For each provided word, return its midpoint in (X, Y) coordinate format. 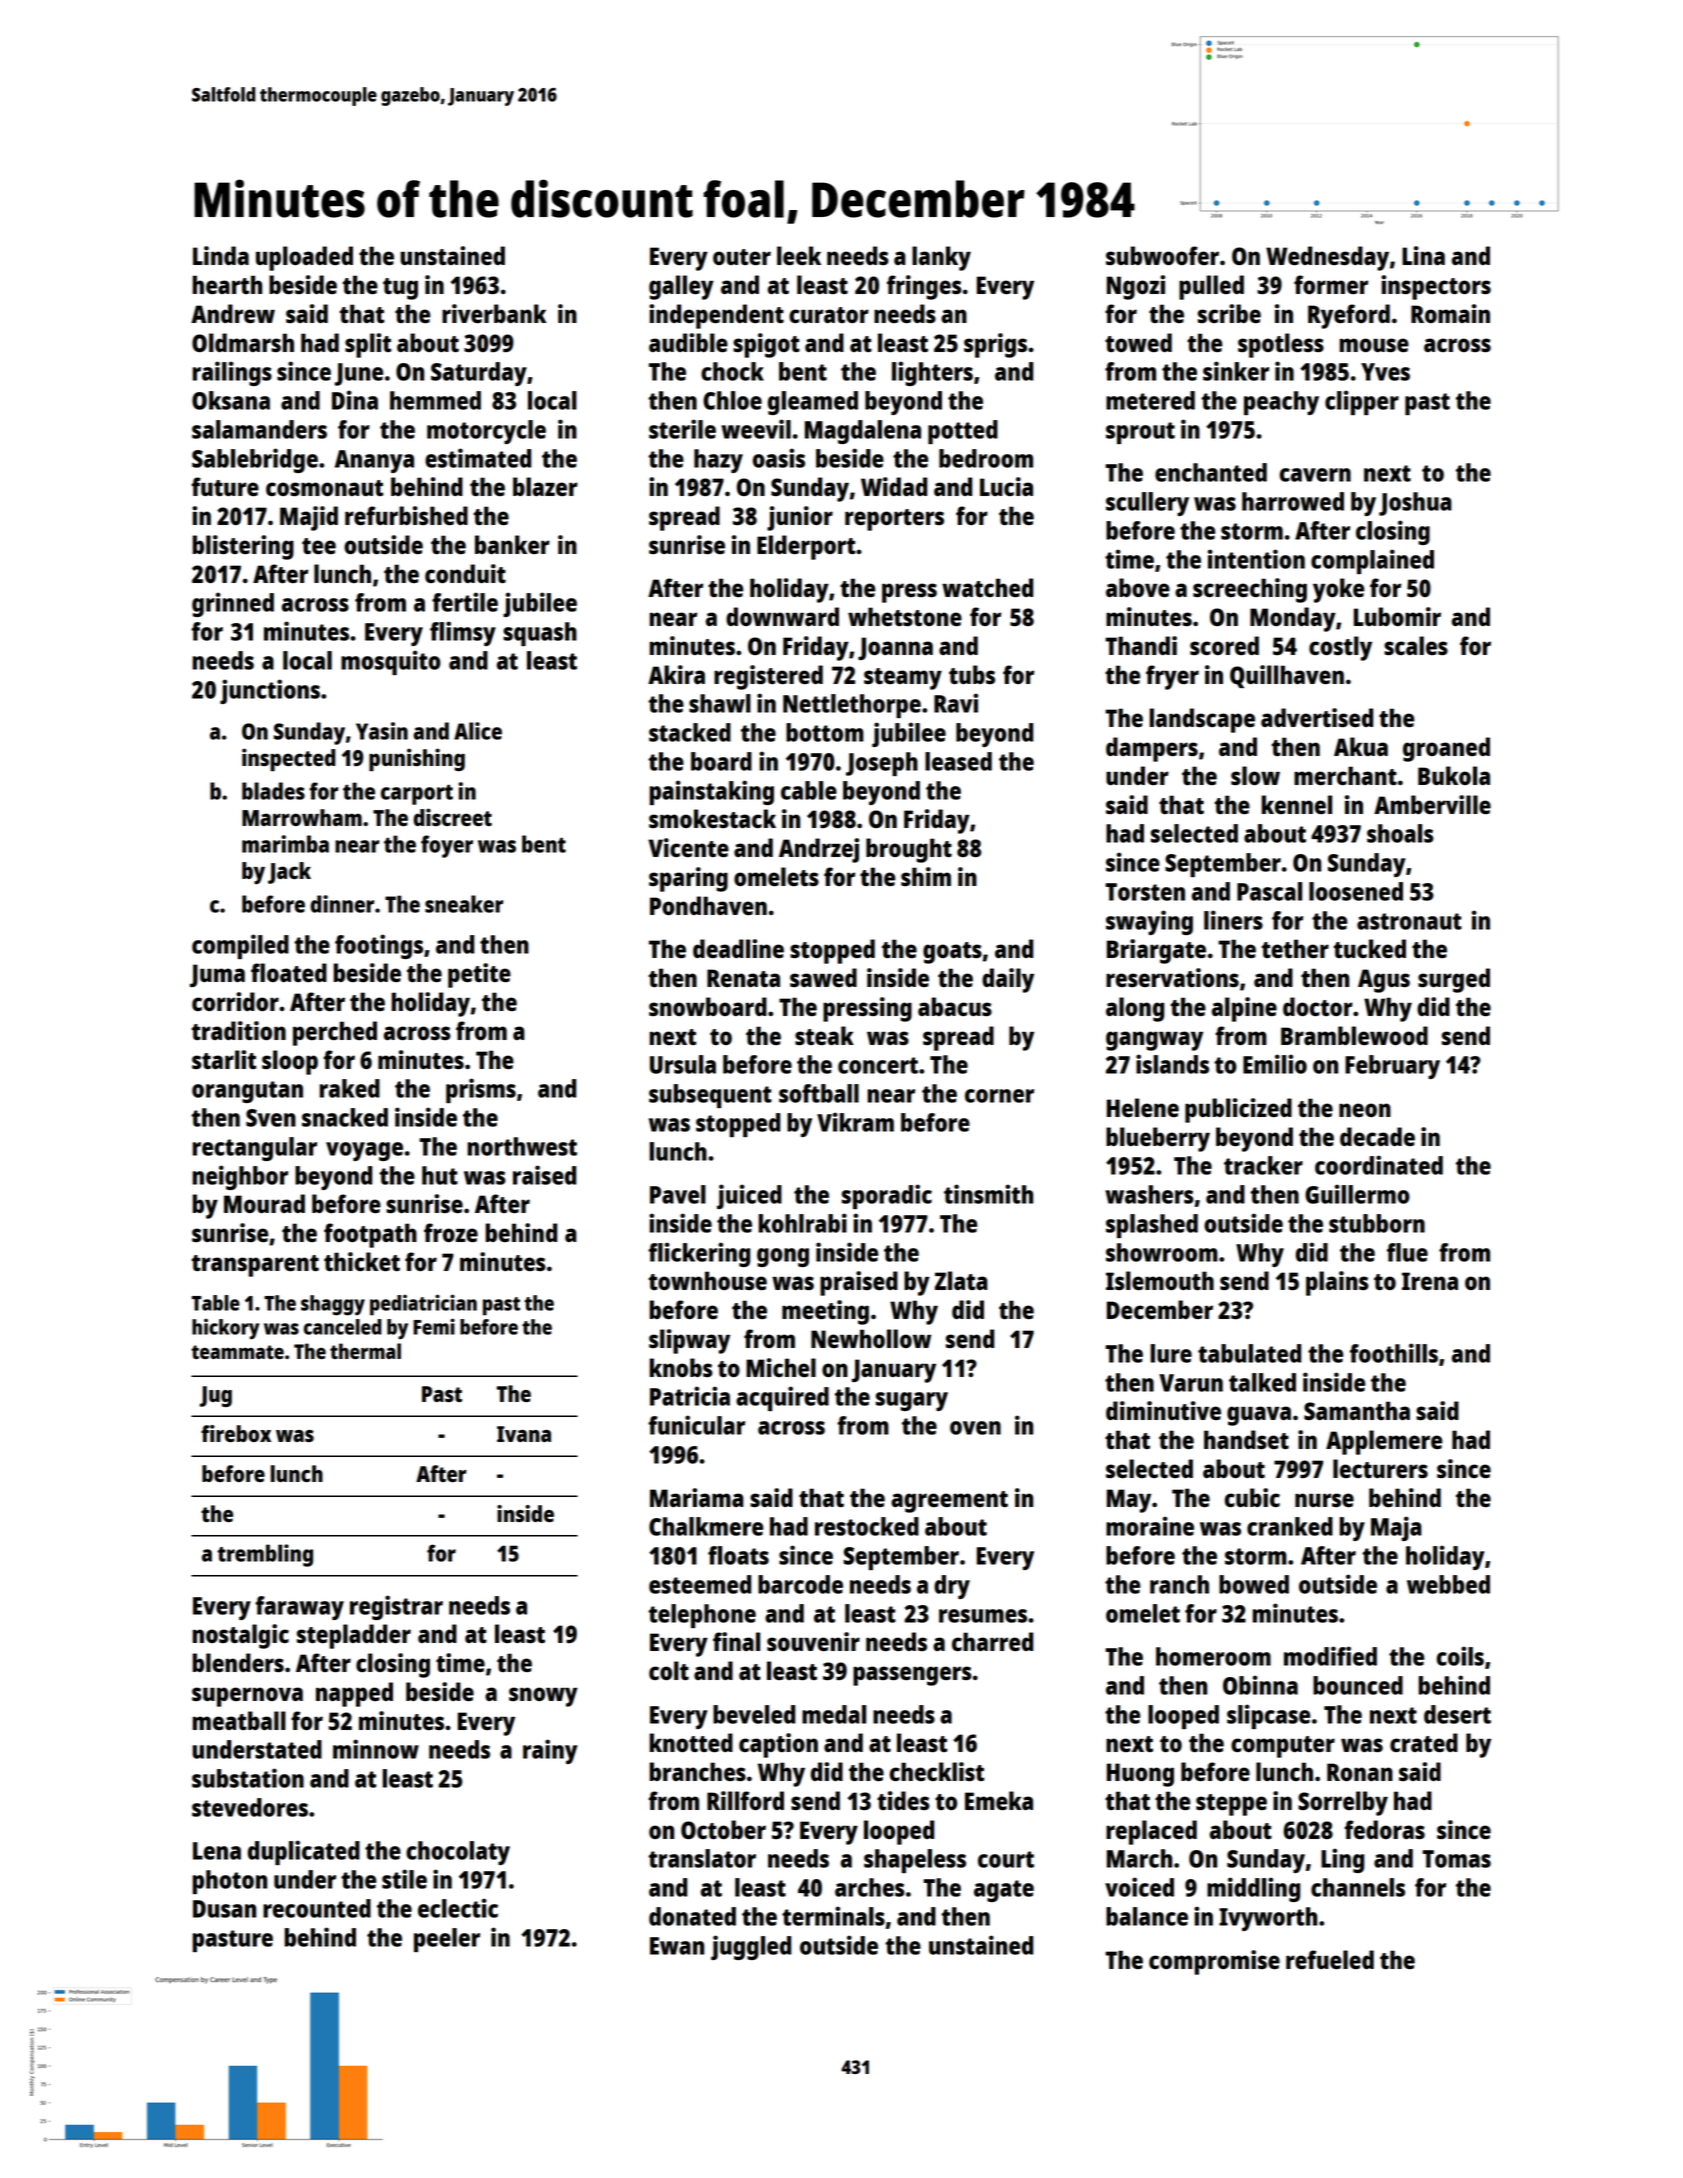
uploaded (304, 258)
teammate (237, 1352)
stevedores (250, 1807)
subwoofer (1162, 255)
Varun (1191, 1383)
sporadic (887, 1196)
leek (799, 255)
